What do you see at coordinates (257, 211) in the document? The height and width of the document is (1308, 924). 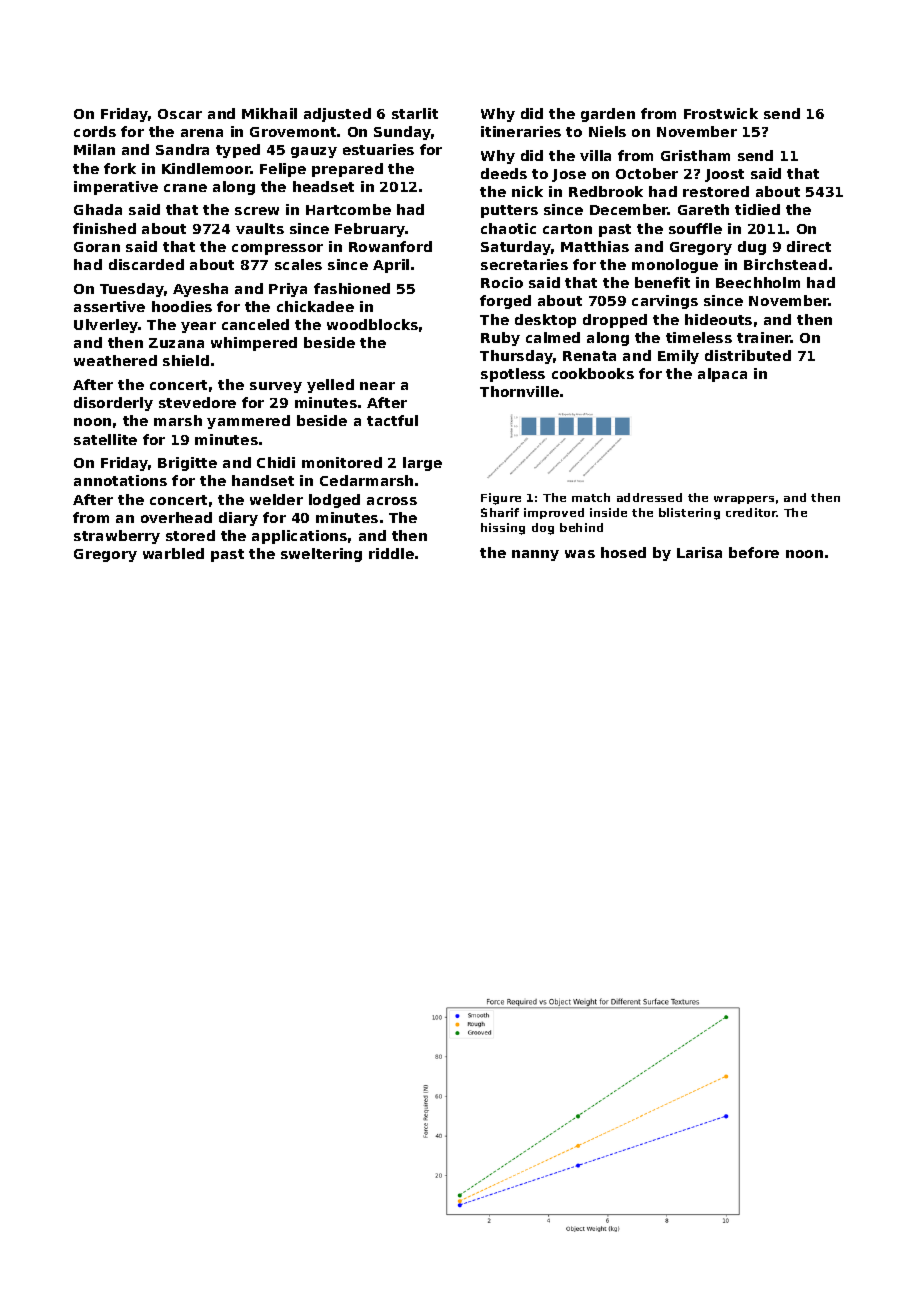 I see `screw` at bounding box center [257, 211].
